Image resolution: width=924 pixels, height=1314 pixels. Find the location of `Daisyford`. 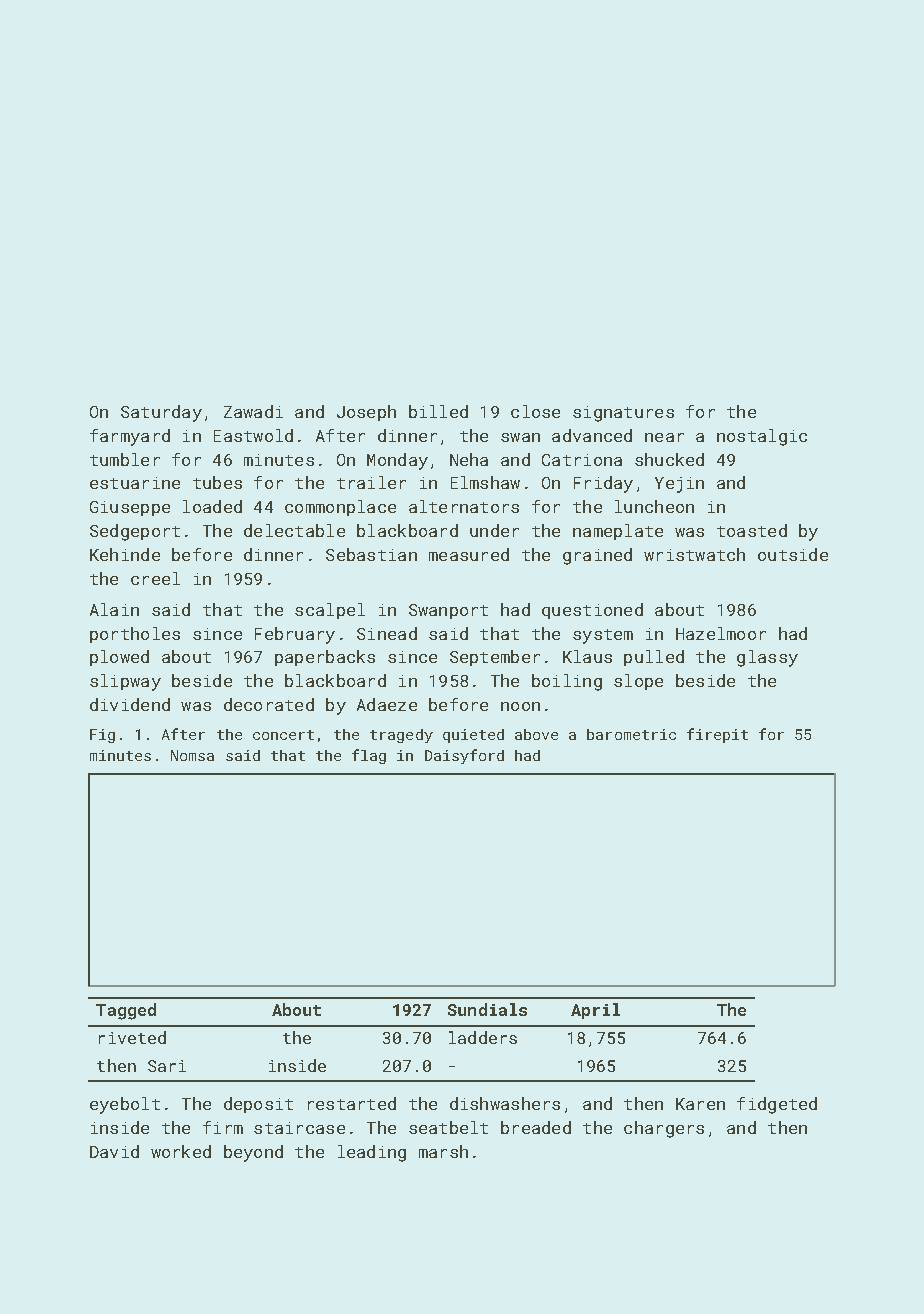

Daisyford is located at coordinates (464, 756).
